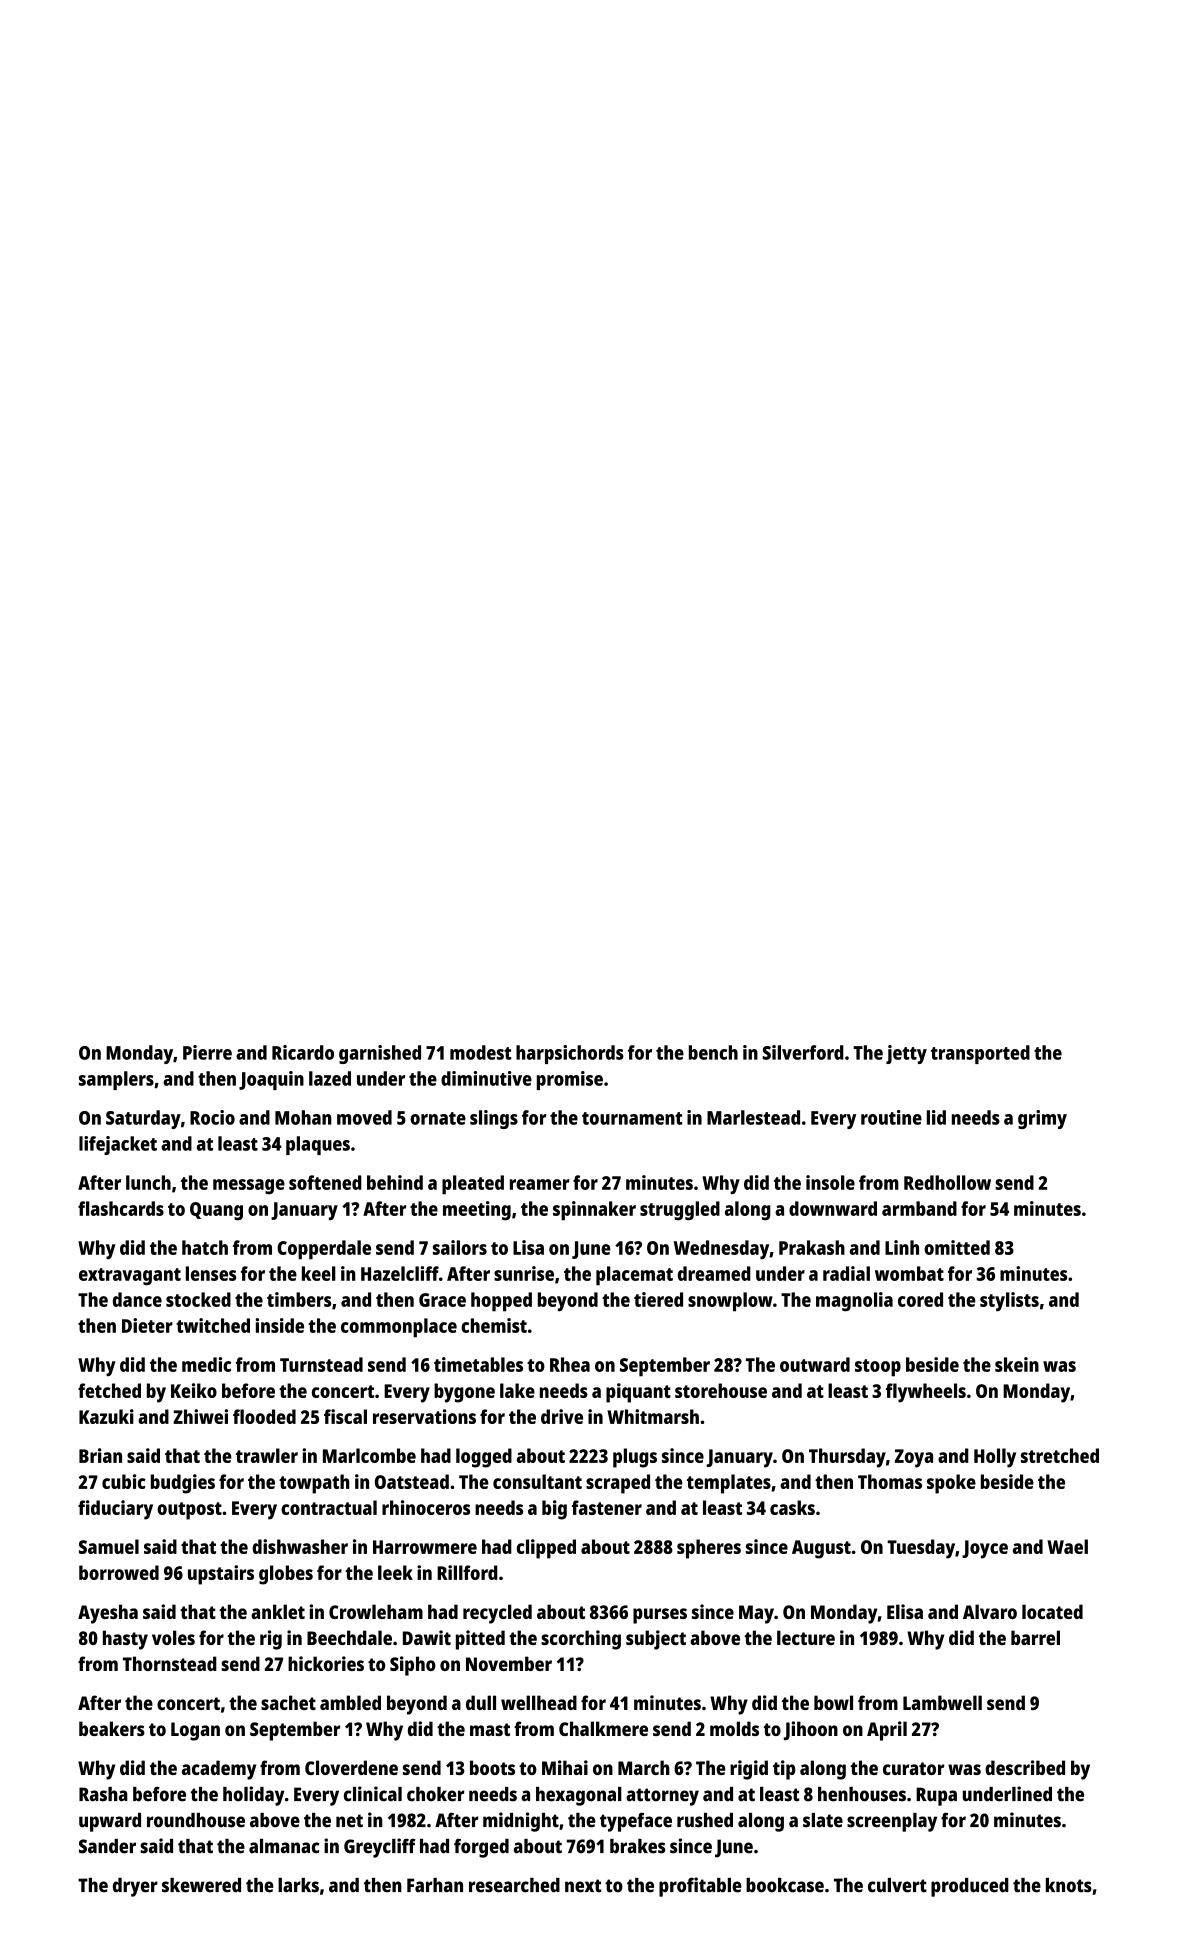 The width and height of the screenshot is (1183, 1949). I want to click on screenplay, so click(892, 1822).
